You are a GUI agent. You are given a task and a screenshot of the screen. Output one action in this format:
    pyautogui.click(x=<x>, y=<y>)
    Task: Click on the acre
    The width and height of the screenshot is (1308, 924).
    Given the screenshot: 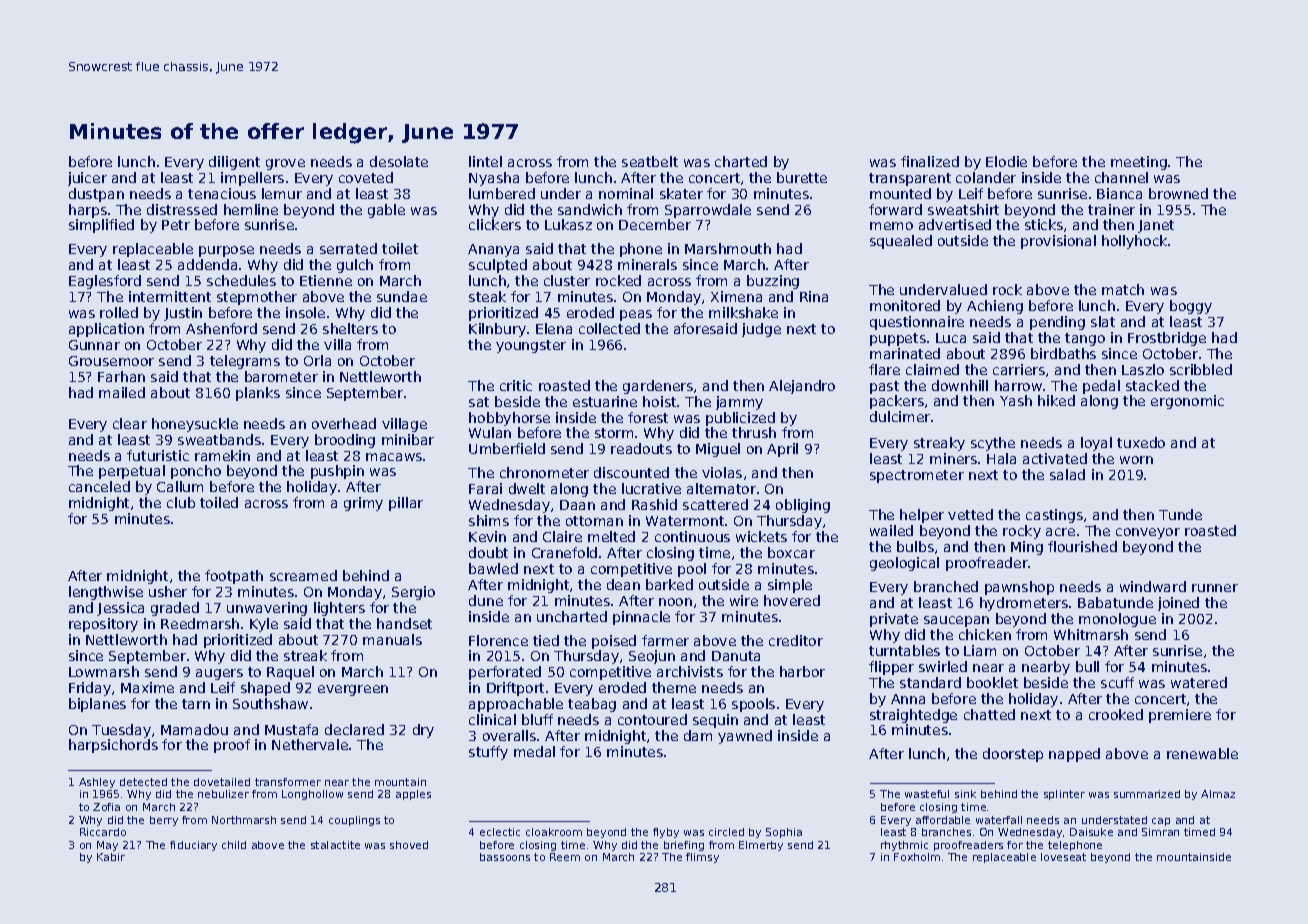 What is the action you would take?
    pyautogui.click(x=1060, y=532)
